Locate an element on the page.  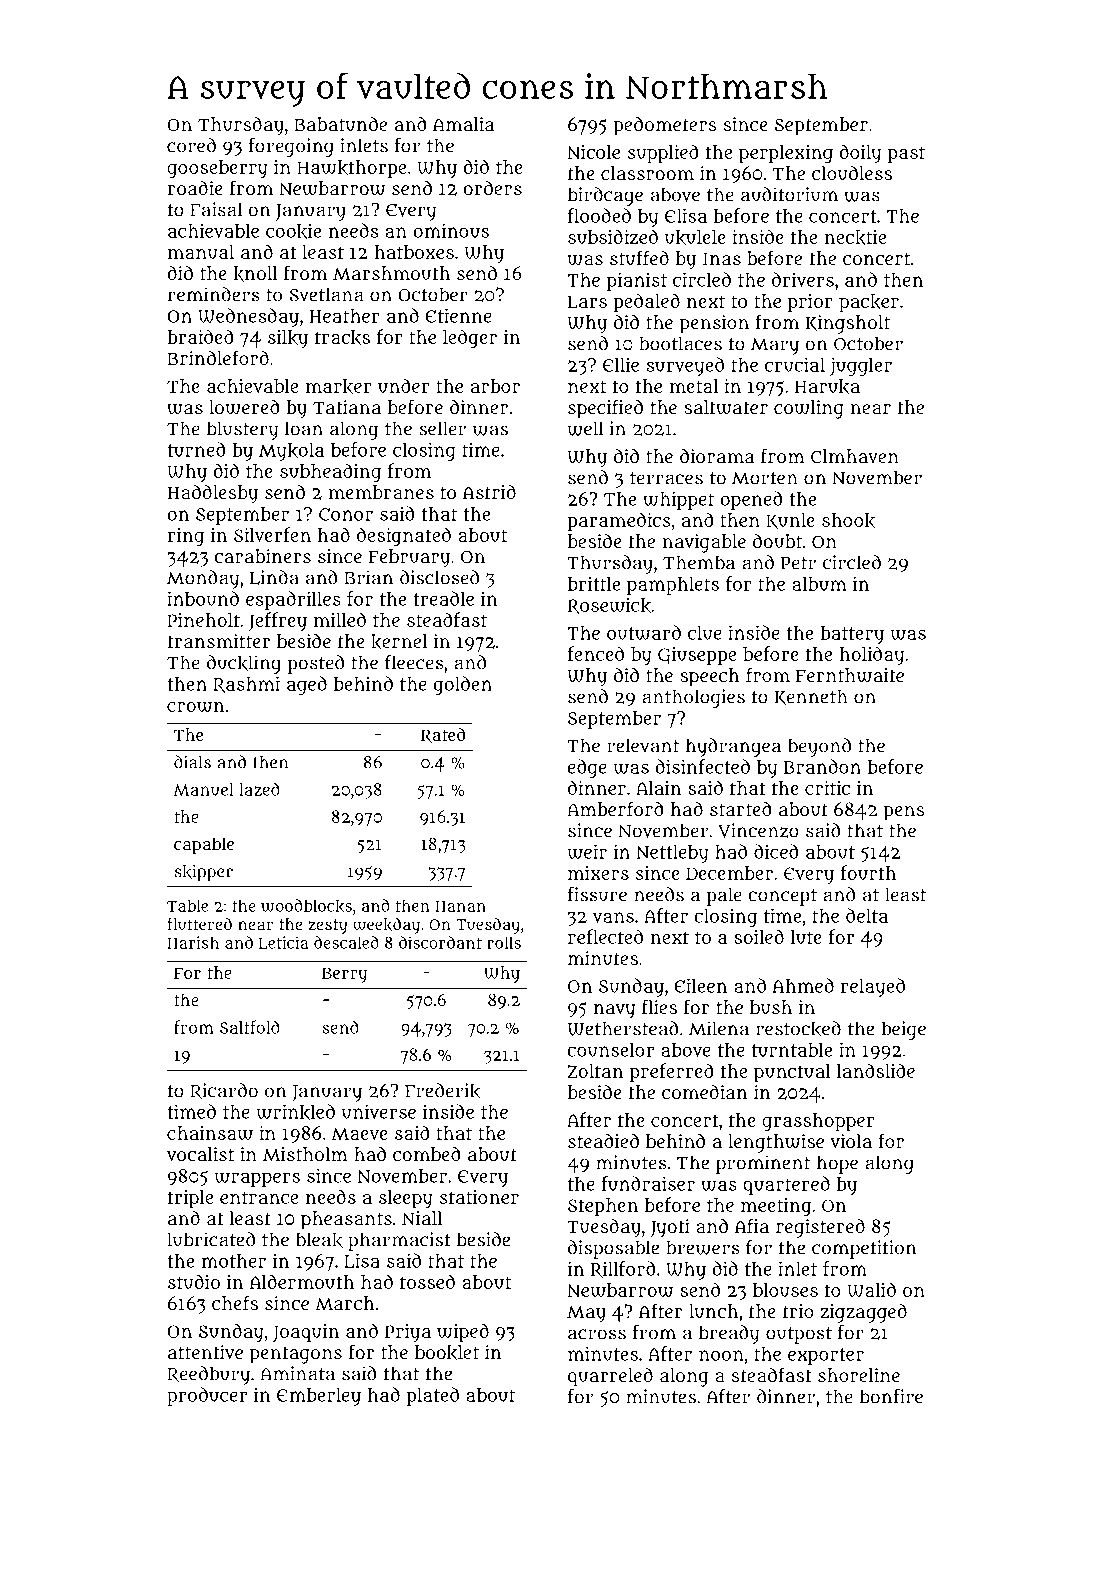
steadied is located at coordinates (603, 1141).
